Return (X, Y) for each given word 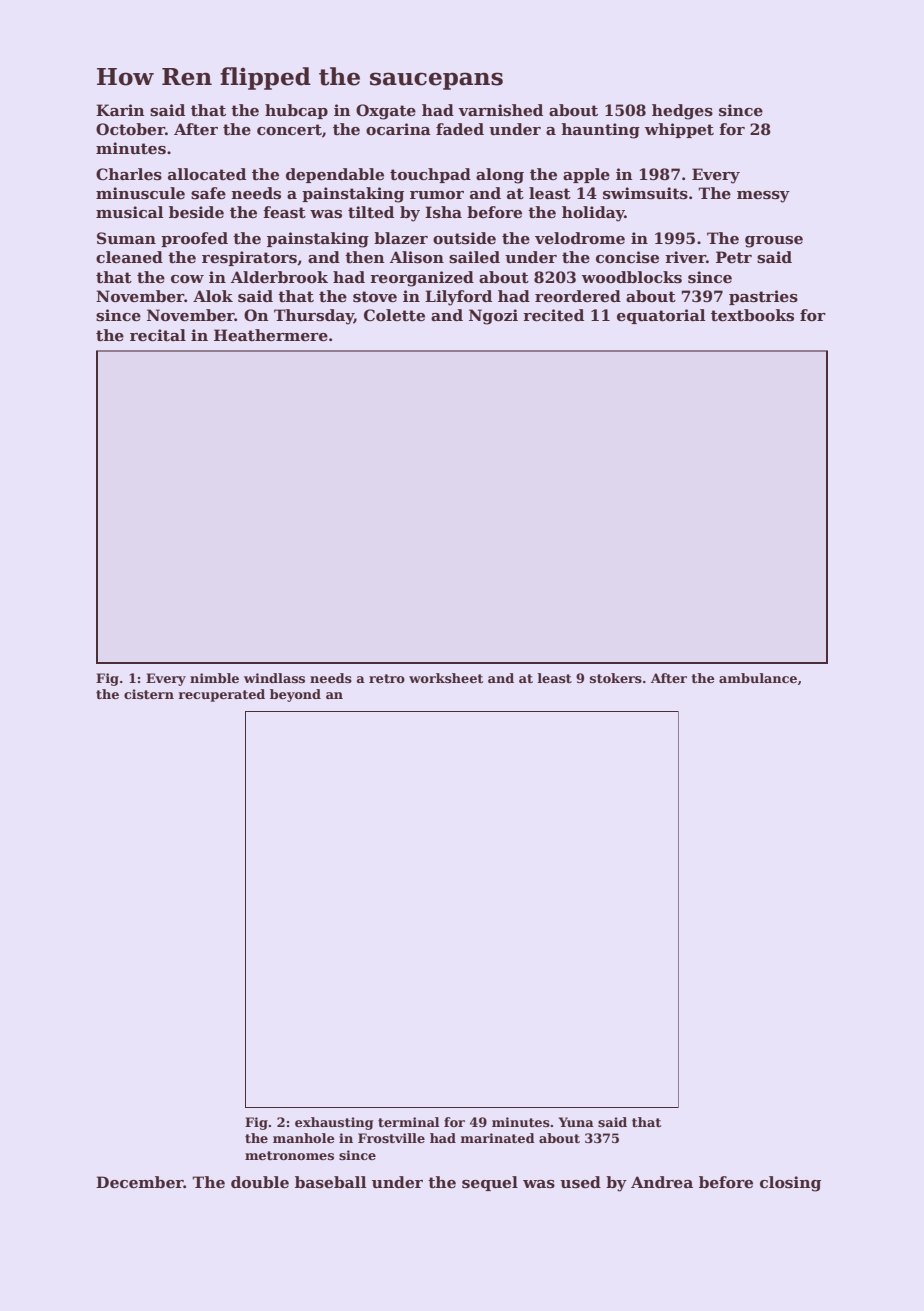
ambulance (758, 678)
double (260, 1182)
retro (387, 678)
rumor (437, 195)
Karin (120, 110)
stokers (616, 678)
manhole (304, 1138)
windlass (274, 678)
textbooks (752, 315)
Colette (394, 315)
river (685, 257)
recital (158, 335)
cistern (149, 694)
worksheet (446, 678)
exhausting (334, 1123)
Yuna (576, 1122)
